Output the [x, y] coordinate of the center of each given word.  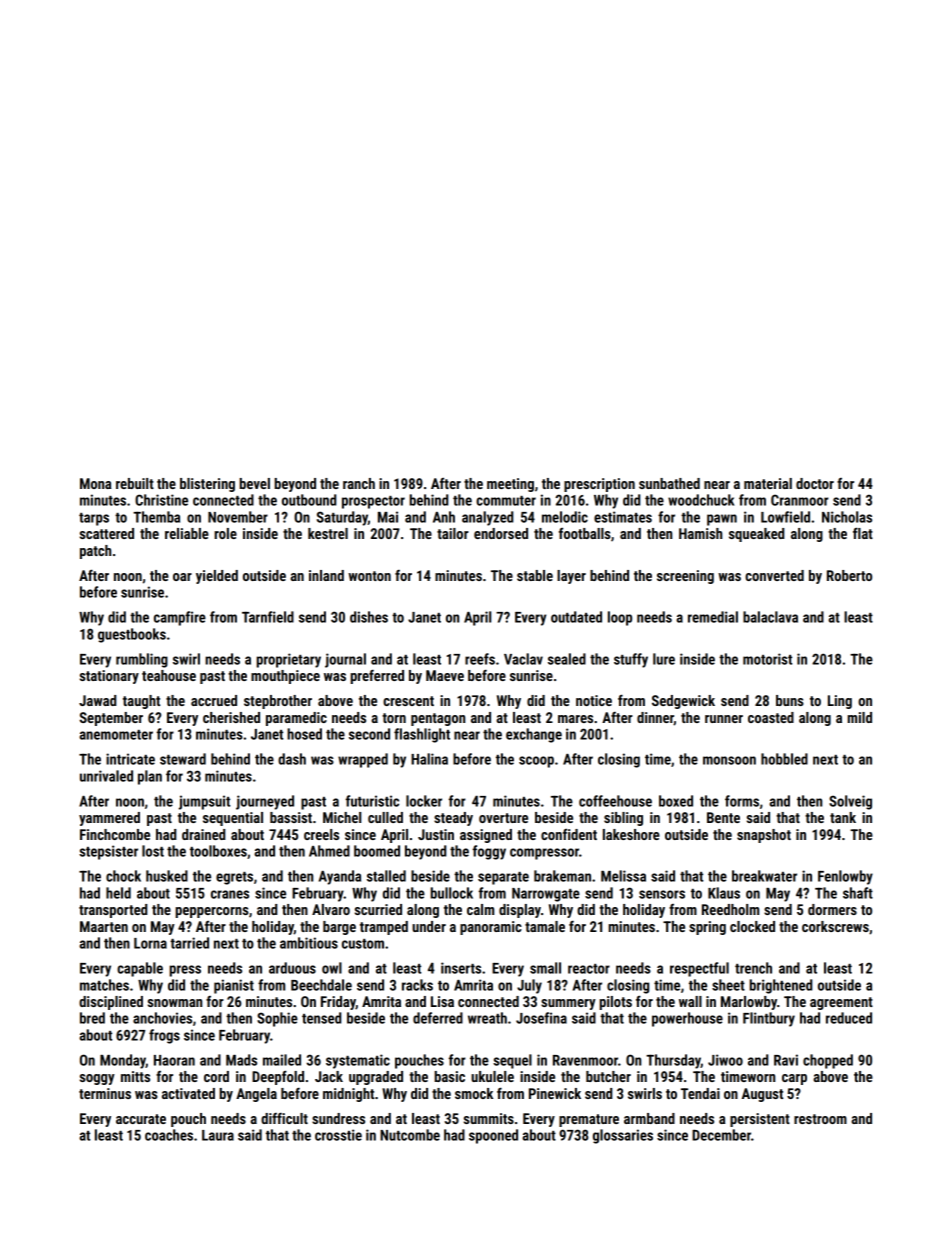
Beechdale [321, 985]
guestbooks [132, 635]
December [721, 1135]
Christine [161, 500]
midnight [348, 1095]
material [768, 483]
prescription [599, 485]
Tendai [700, 1093]
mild [859, 717]
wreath [487, 1018]
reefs [480, 659]
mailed [282, 1060]
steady [453, 819]
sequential [233, 819]
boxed [676, 801]
